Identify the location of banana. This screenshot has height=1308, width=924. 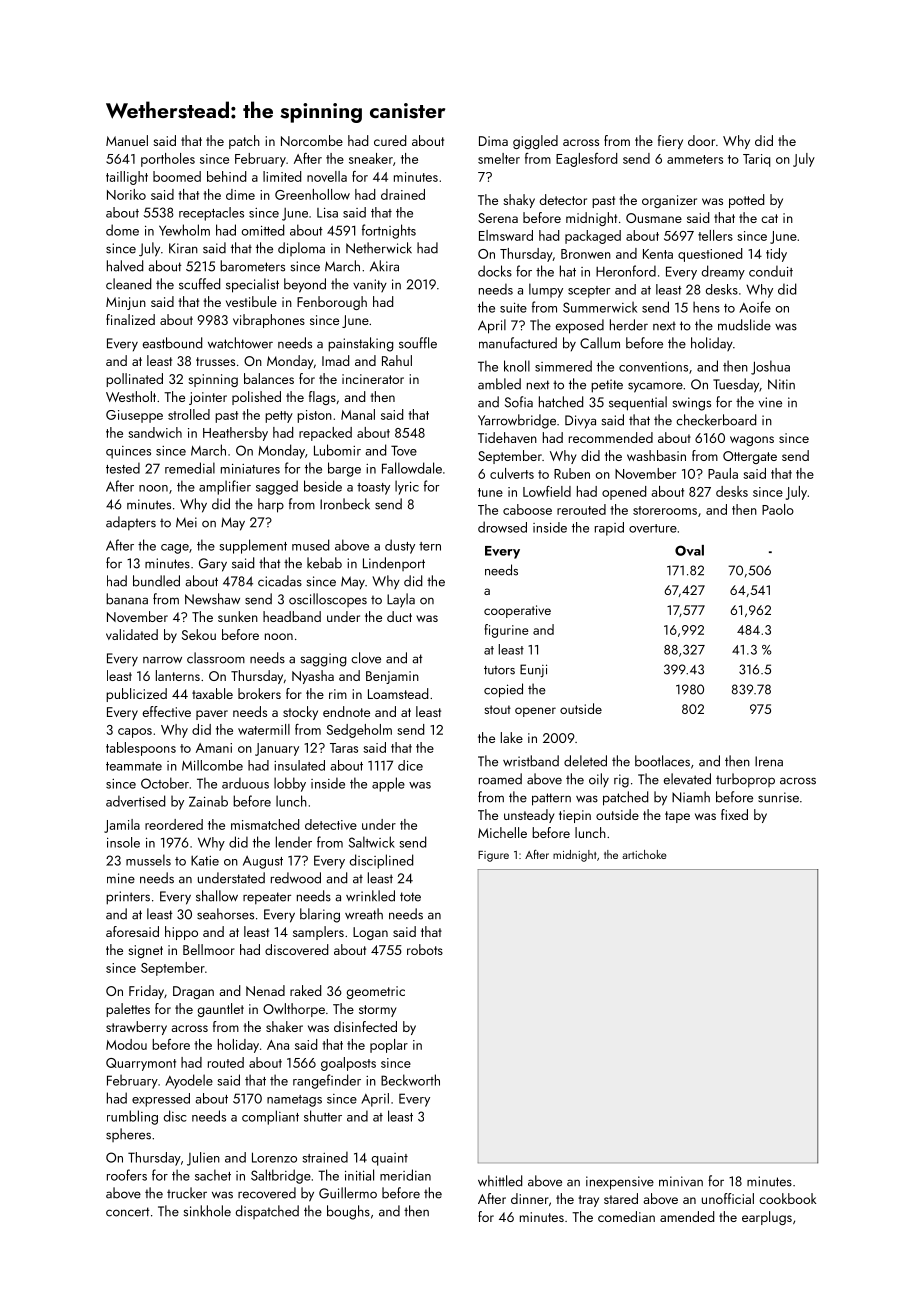
(127, 599).
